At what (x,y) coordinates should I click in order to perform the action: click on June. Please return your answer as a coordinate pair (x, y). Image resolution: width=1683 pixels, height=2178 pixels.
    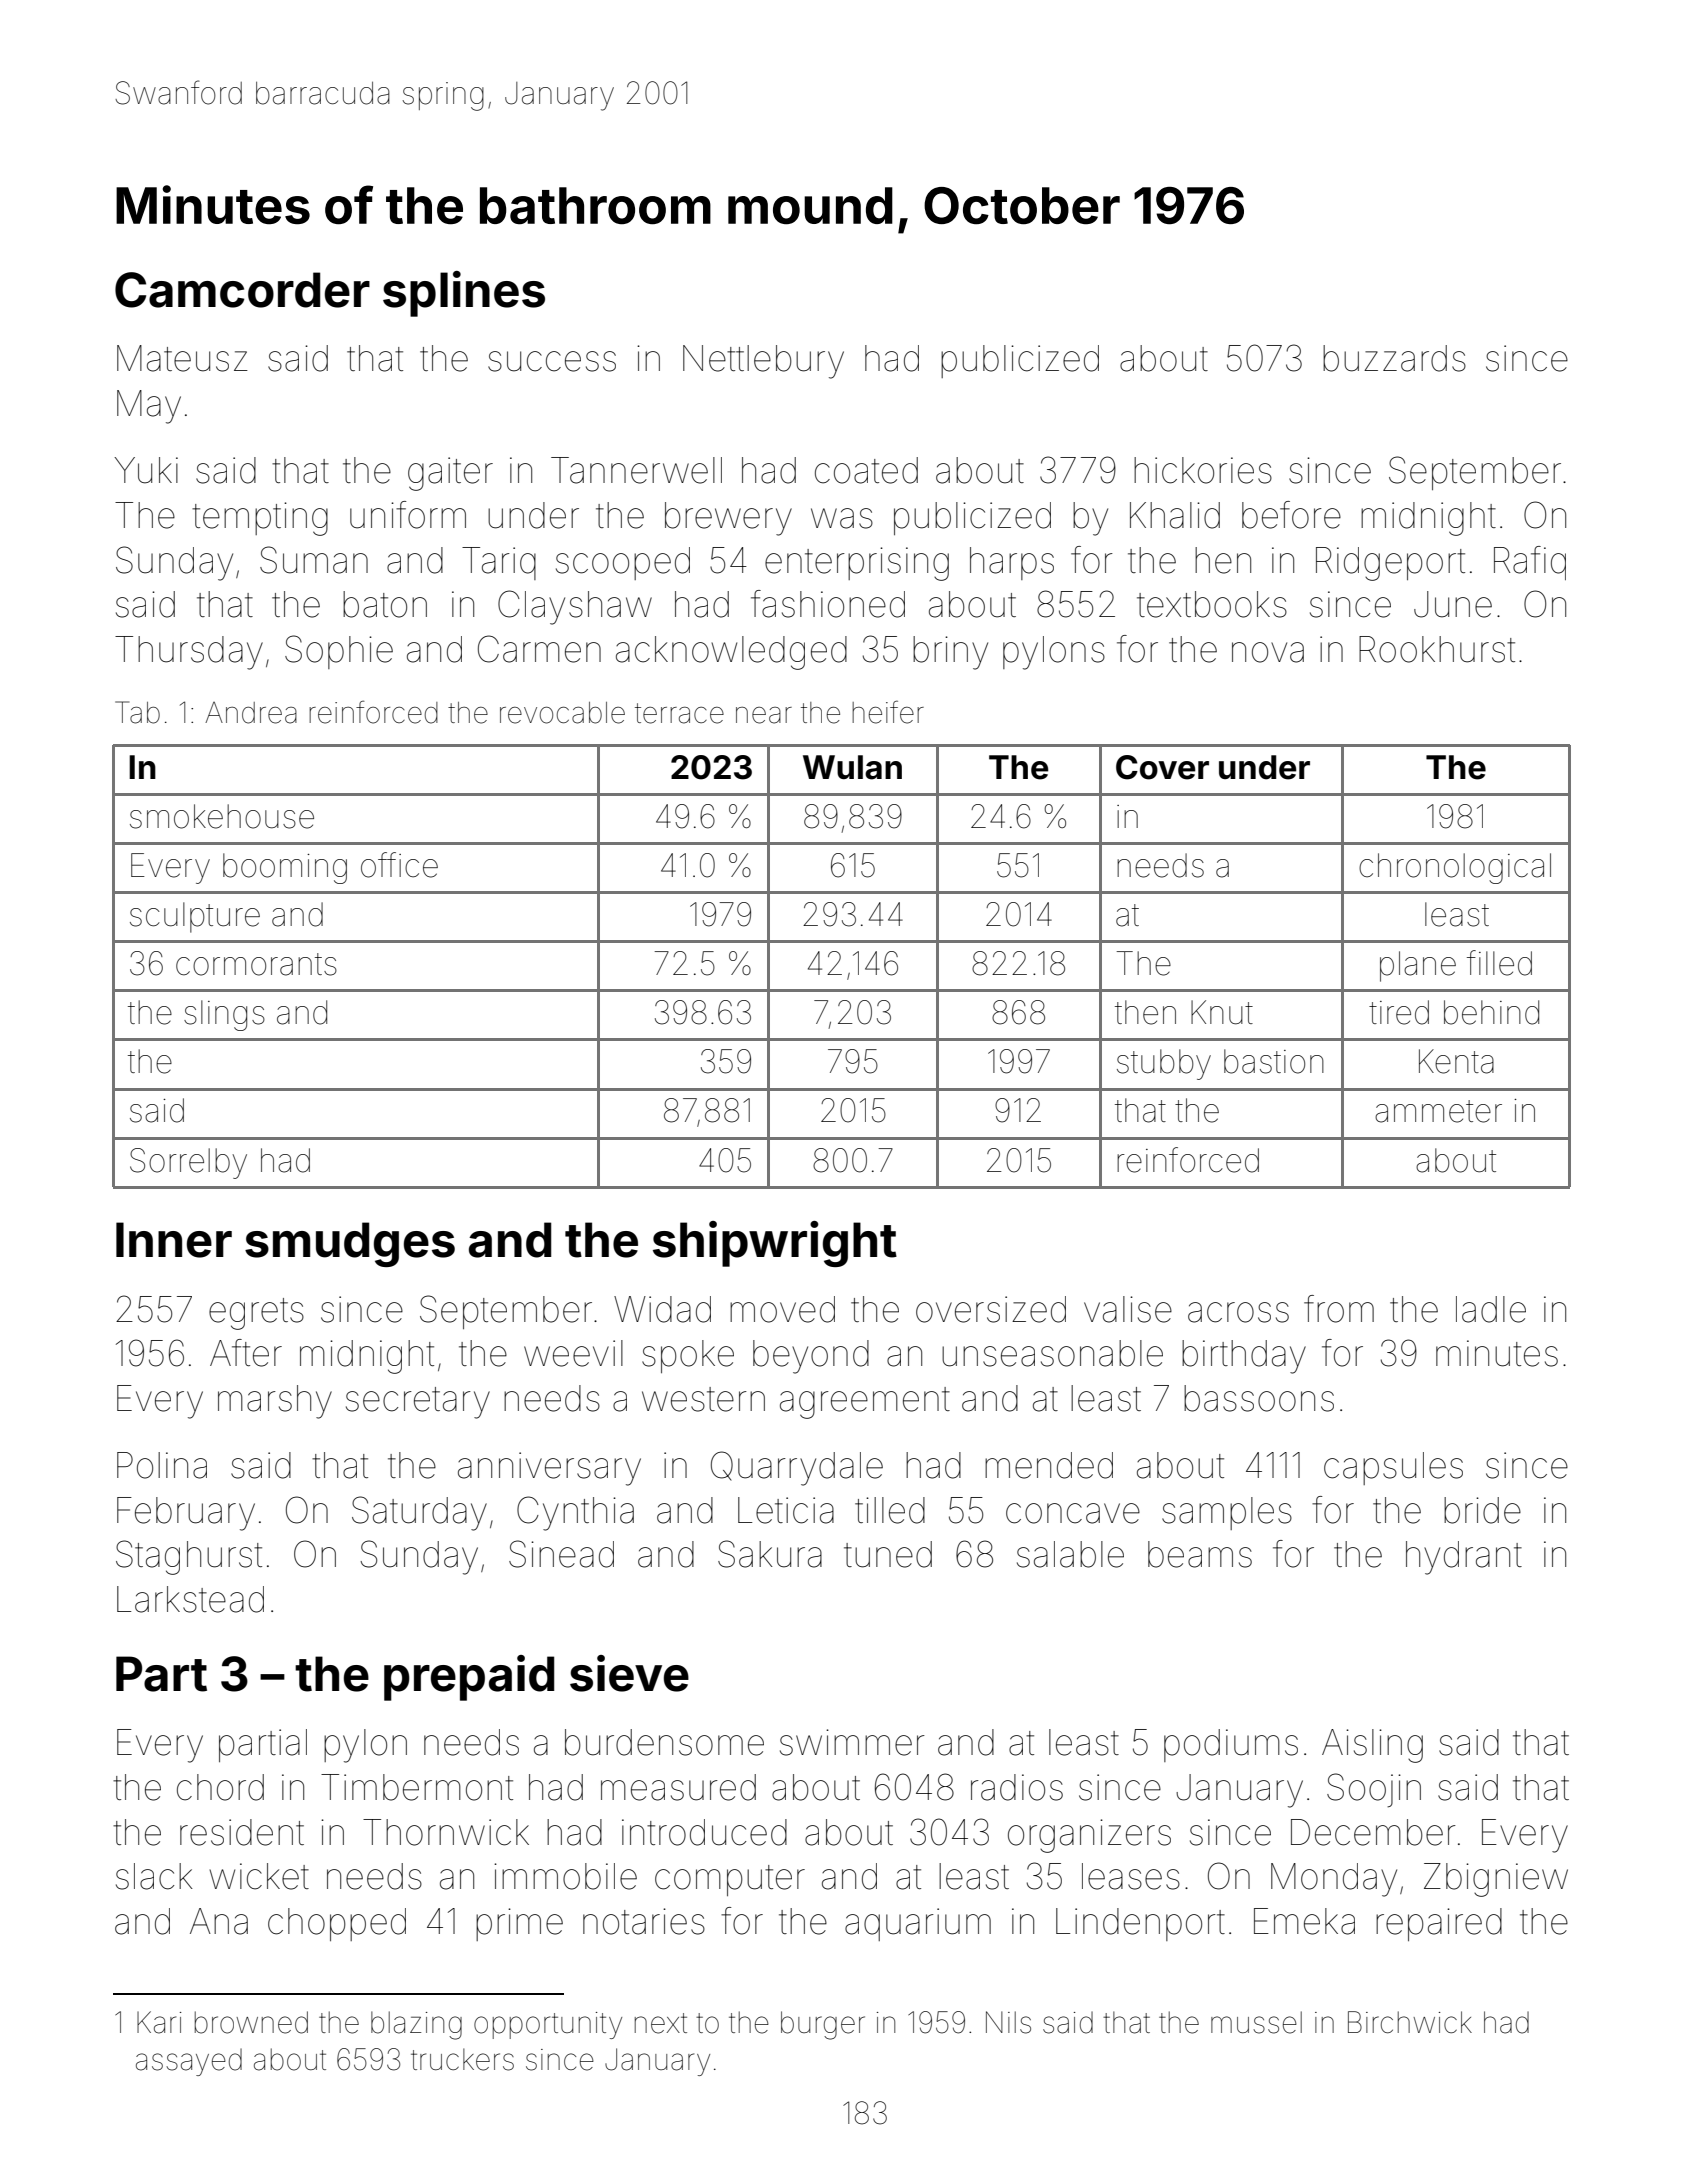
    Looking at the image, I should click on (1453, 604).
